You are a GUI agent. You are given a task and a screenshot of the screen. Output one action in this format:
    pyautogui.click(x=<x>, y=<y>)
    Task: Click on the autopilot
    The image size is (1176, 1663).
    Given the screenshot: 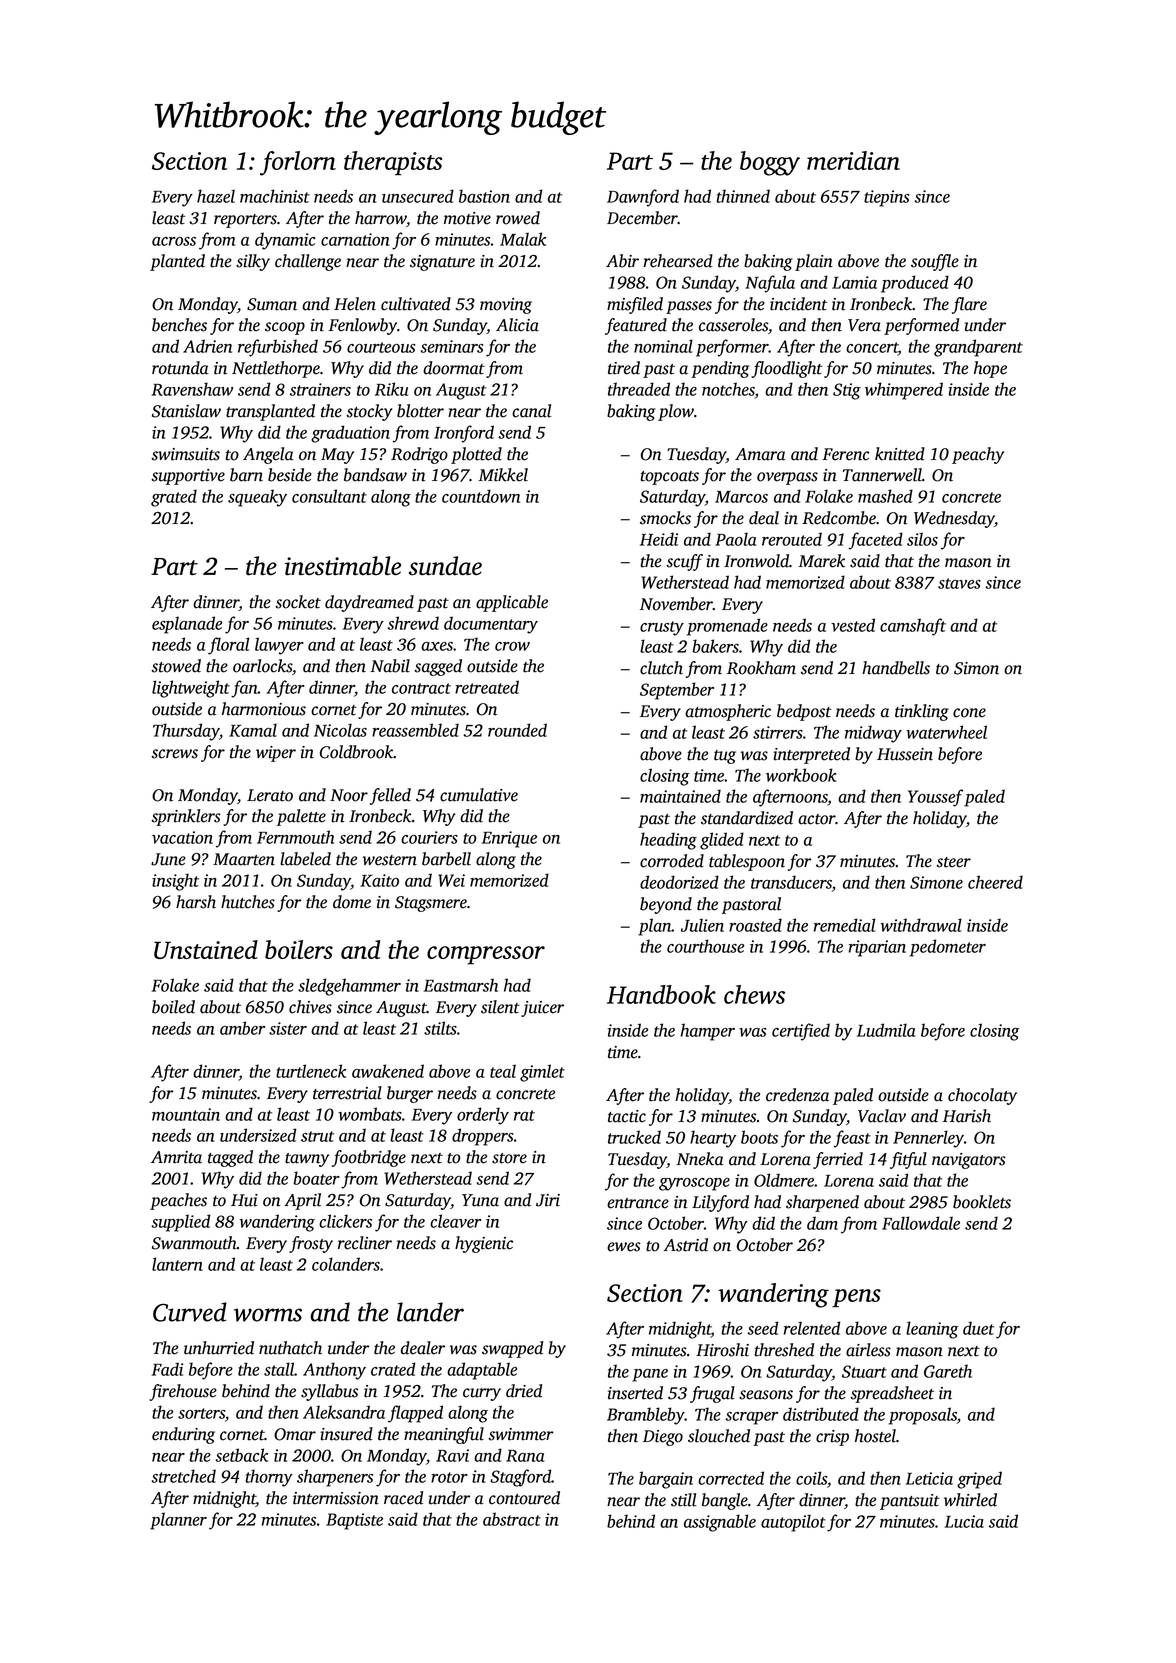 What is the action you would take?
    pyautogui.click(x=793, y=1523)
